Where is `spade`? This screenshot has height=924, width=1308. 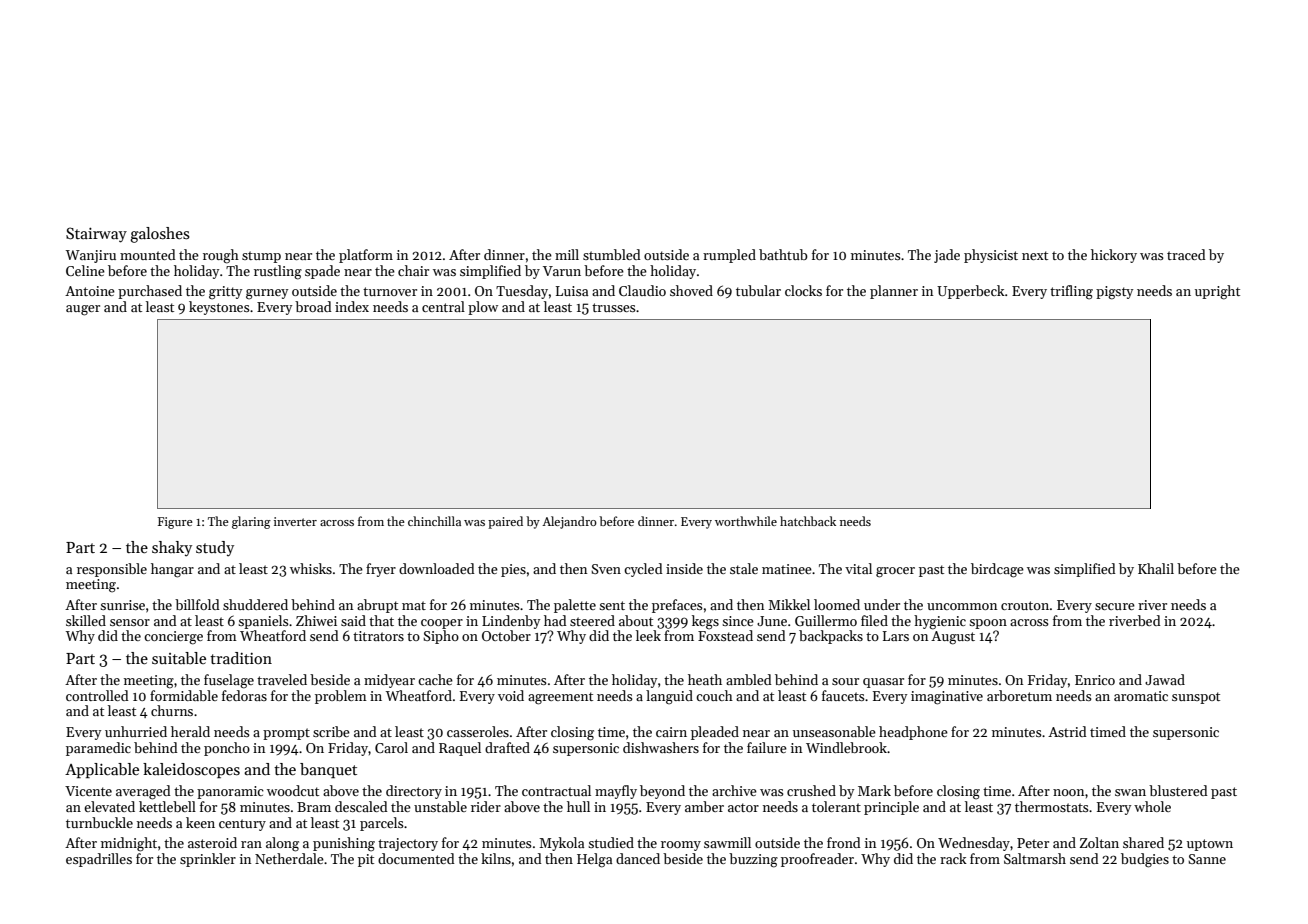
spade is located at coordinates (322, 272).
